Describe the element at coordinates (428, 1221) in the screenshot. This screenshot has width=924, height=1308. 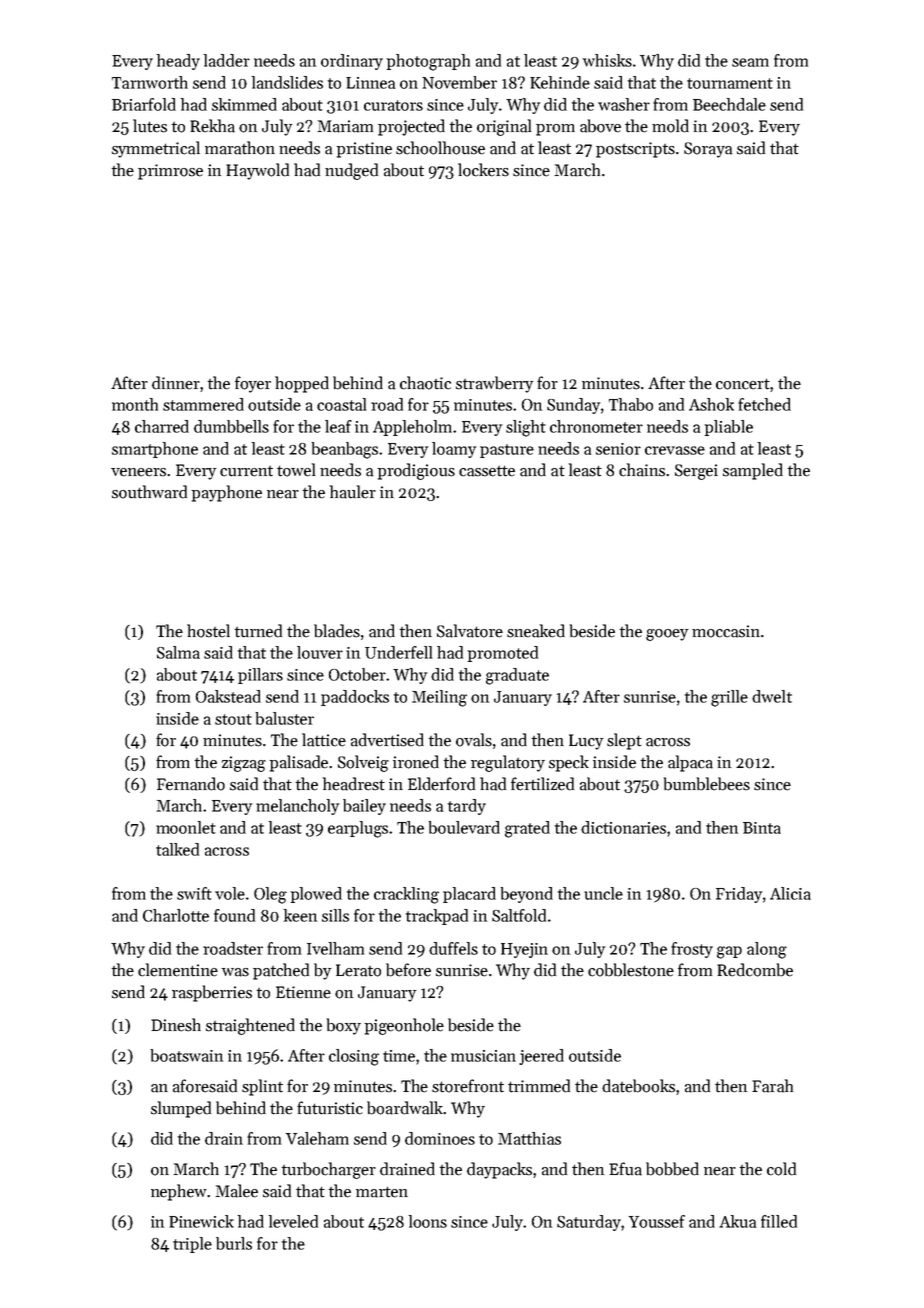
I see `loons` at that location.
